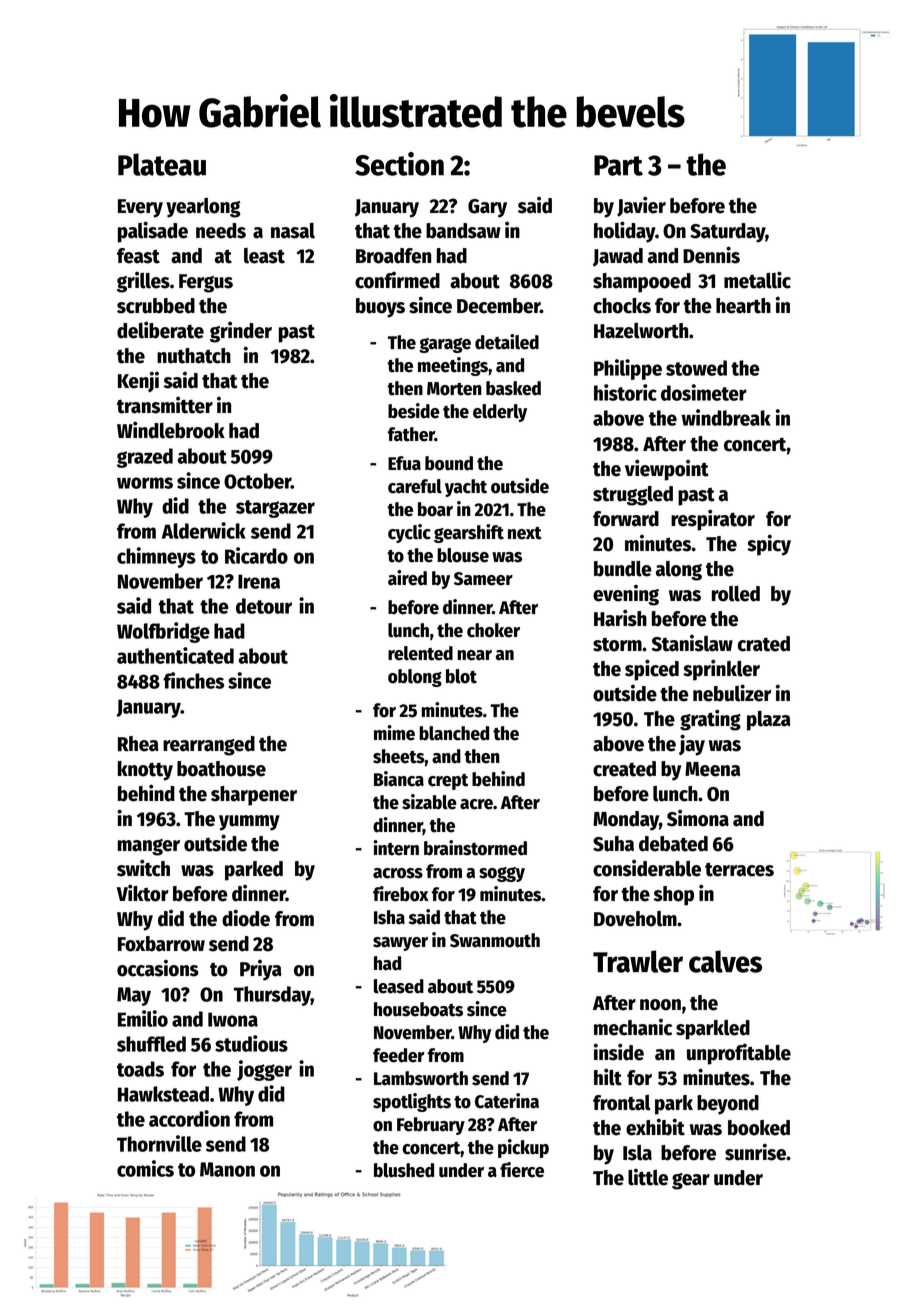 This screenshot has width=908, height=1316. What do you see at coordinates (227, 1169) in the screenshot?
I see `Manon` at bounding box center [227, 1169].
